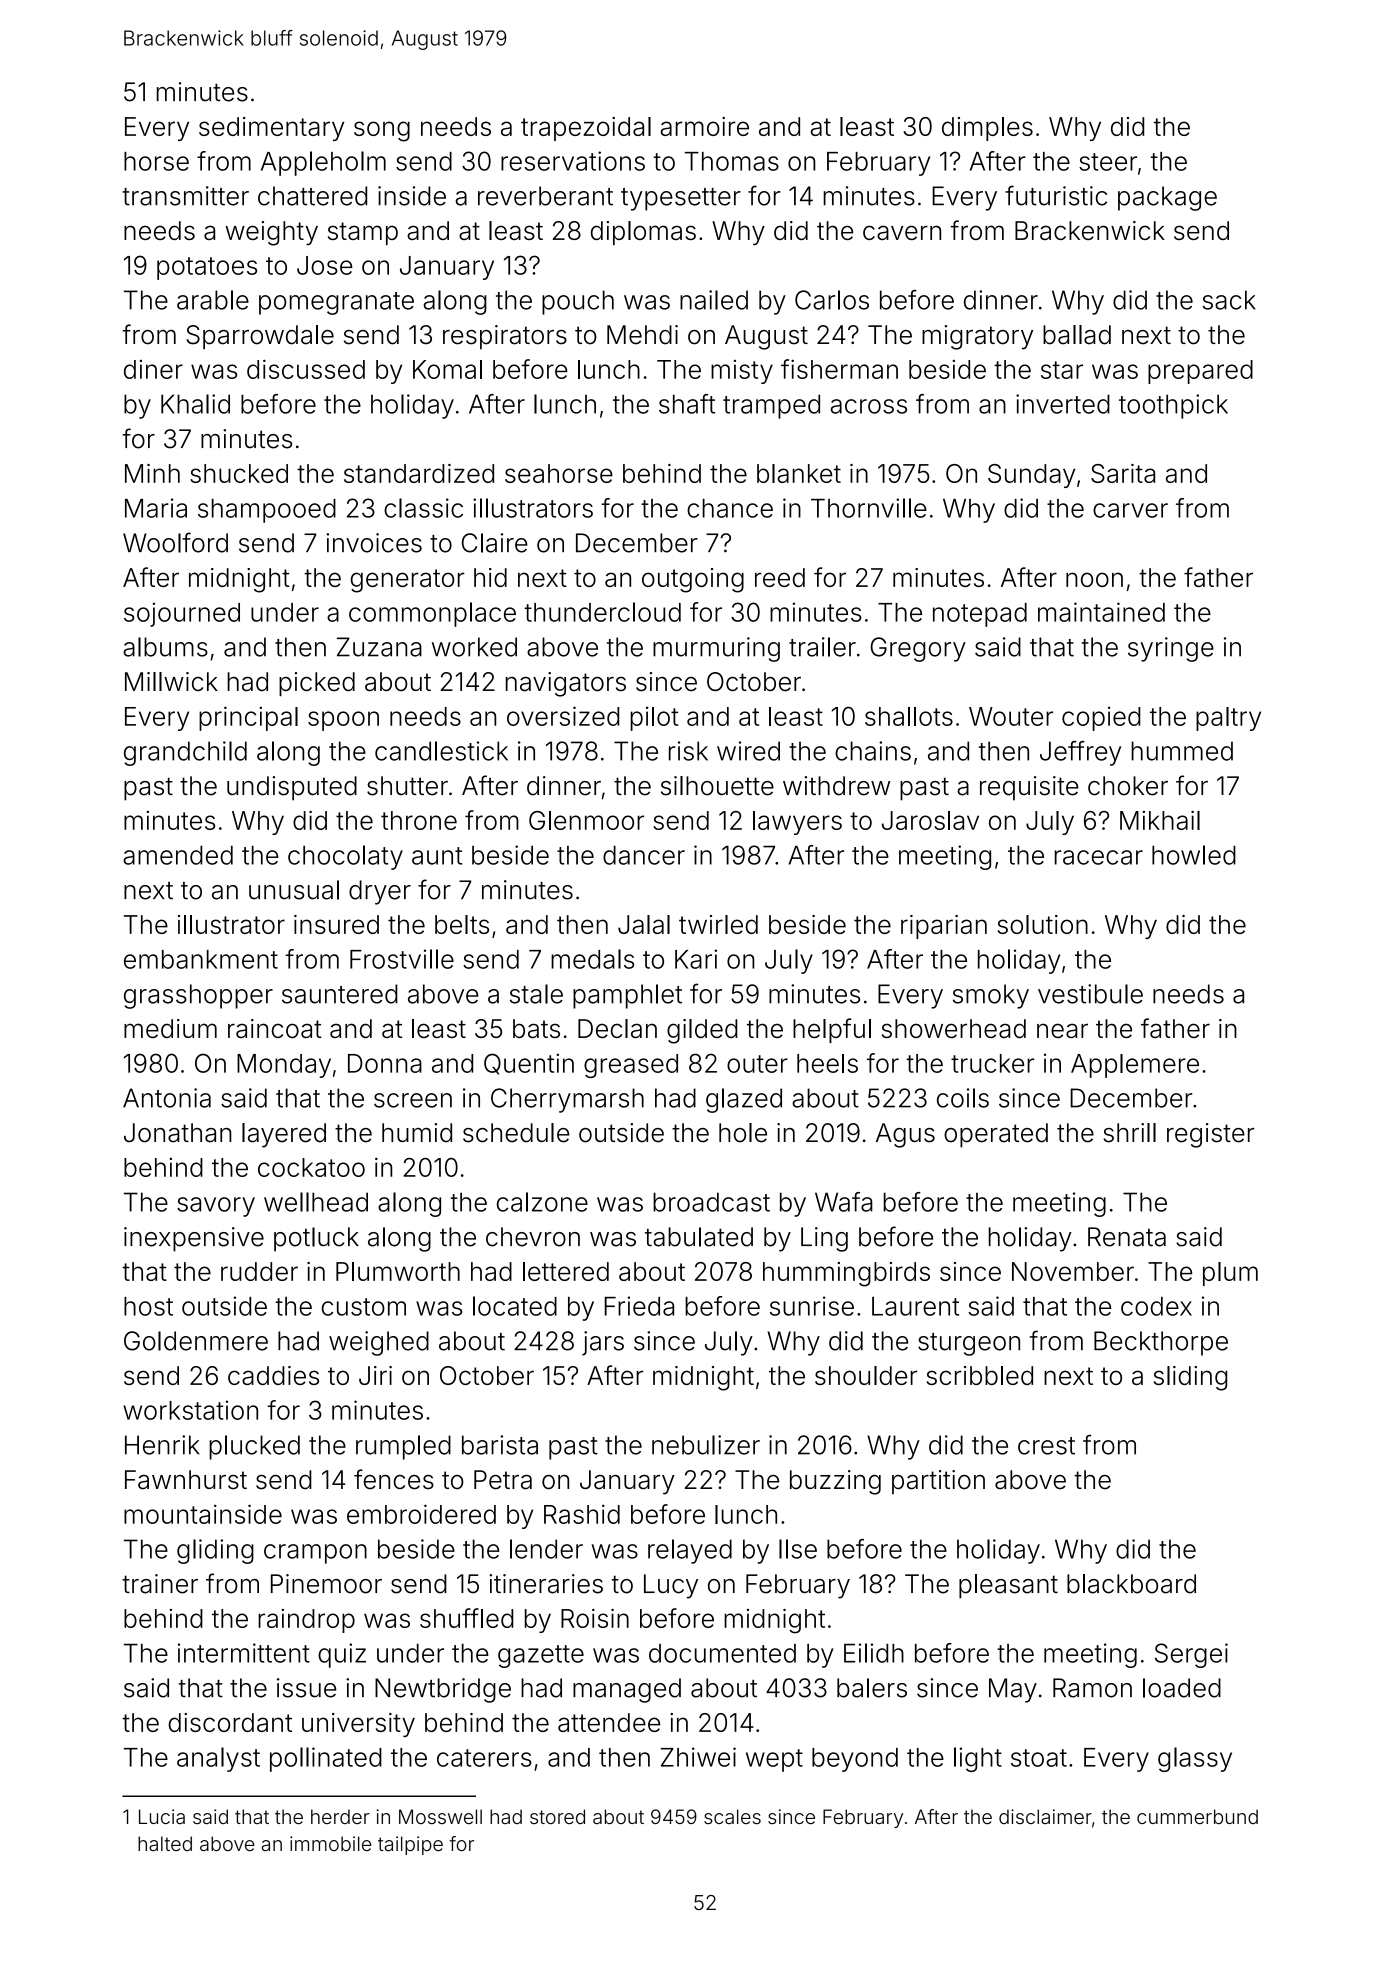 The width and height of the page is (1386, 1969). I want to click on stamp, so click(363, 233).
